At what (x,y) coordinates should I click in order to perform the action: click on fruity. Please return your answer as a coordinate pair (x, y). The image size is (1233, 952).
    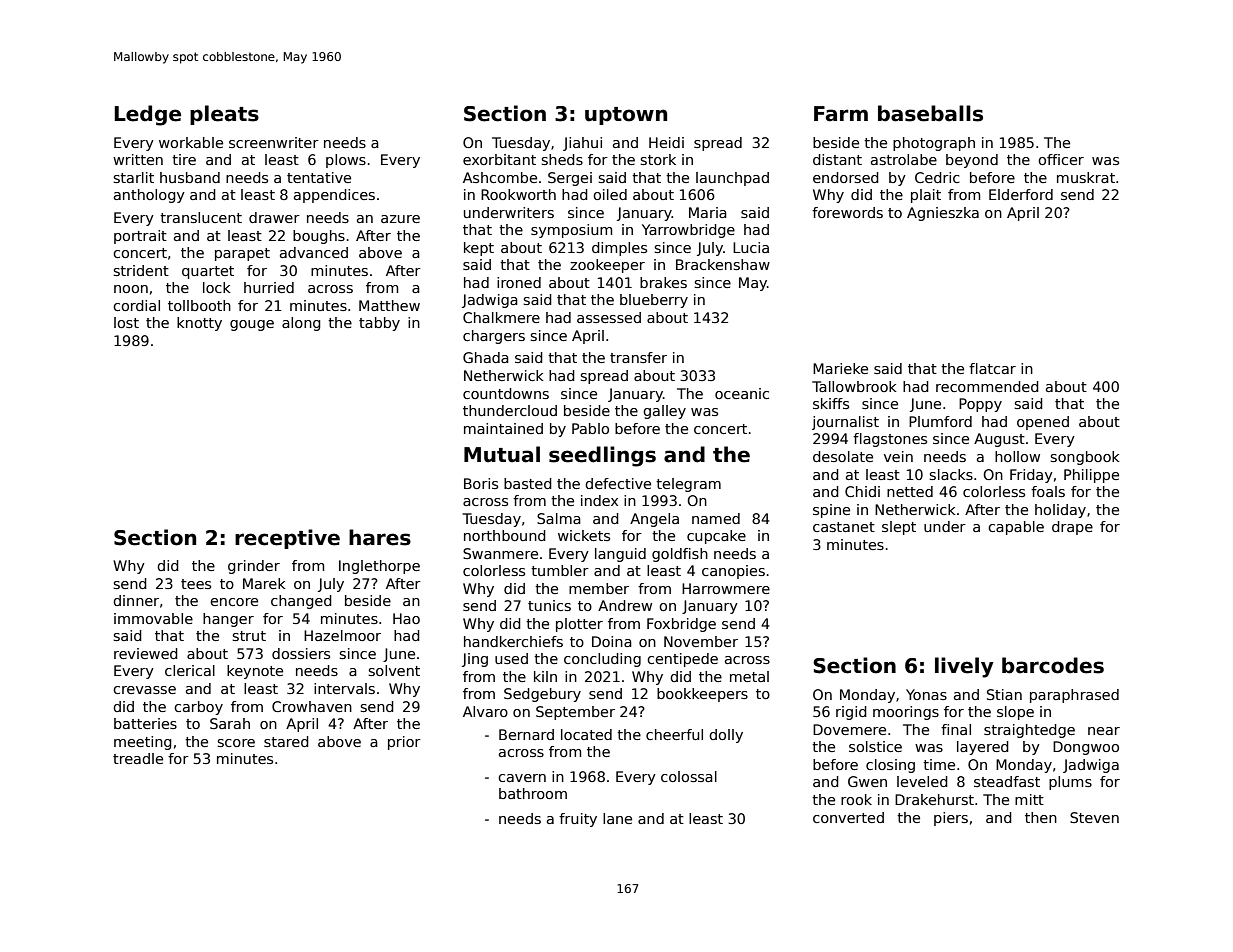
    Looking at the image, I should click on (578, 820).
